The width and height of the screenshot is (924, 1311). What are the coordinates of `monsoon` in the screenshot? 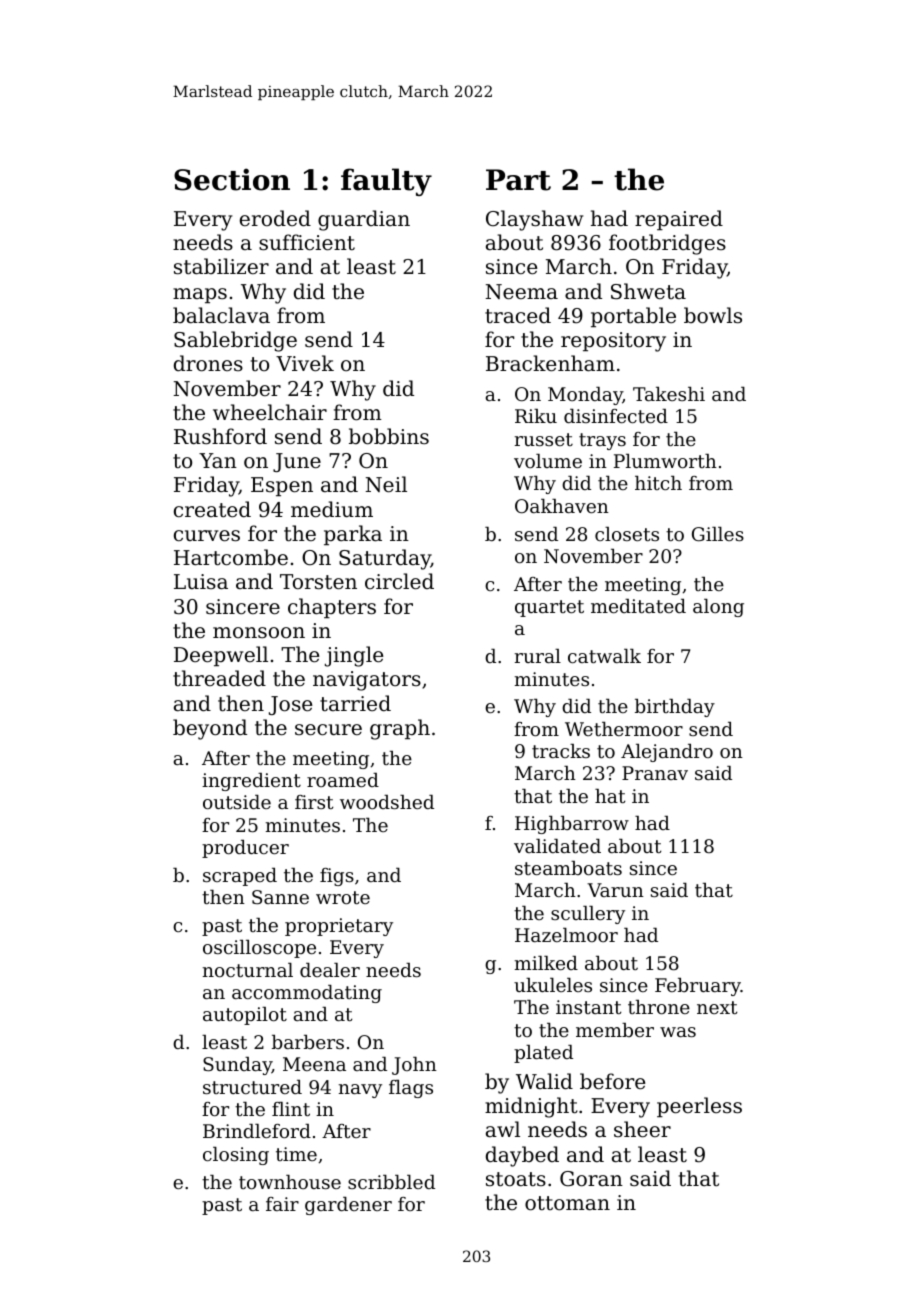 It's located at (259, 633).
